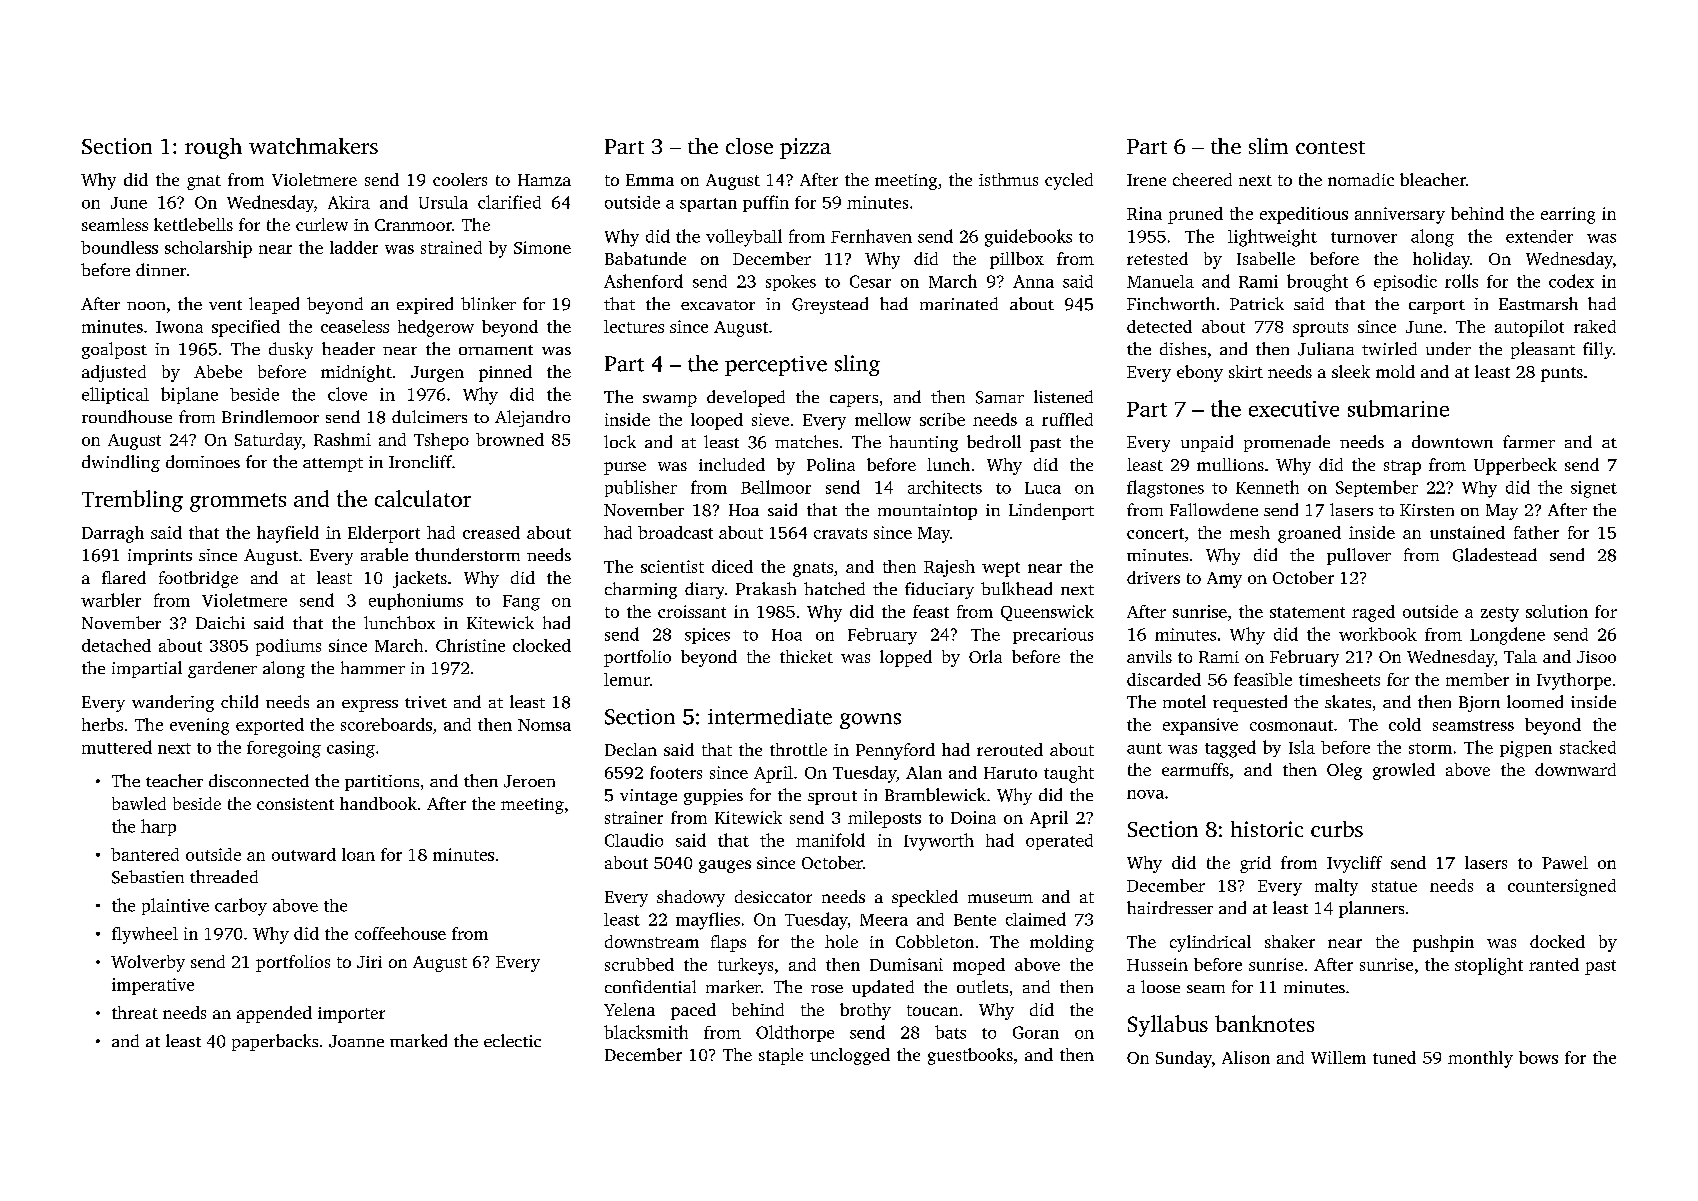  Describe the element at coordinates (116, 645) in the image. I see `detached` at that location.
